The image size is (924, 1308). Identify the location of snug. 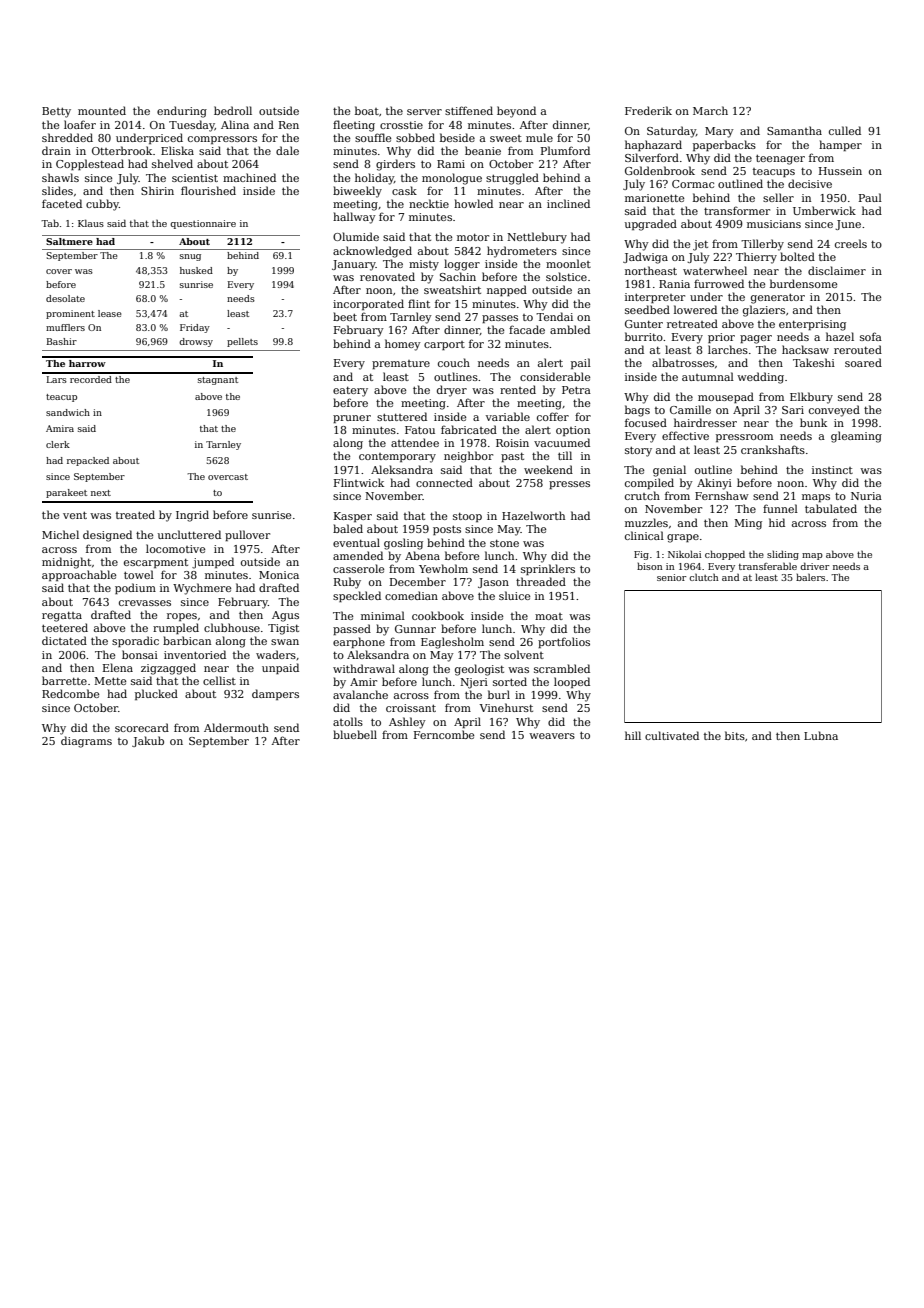
(190, 257).
